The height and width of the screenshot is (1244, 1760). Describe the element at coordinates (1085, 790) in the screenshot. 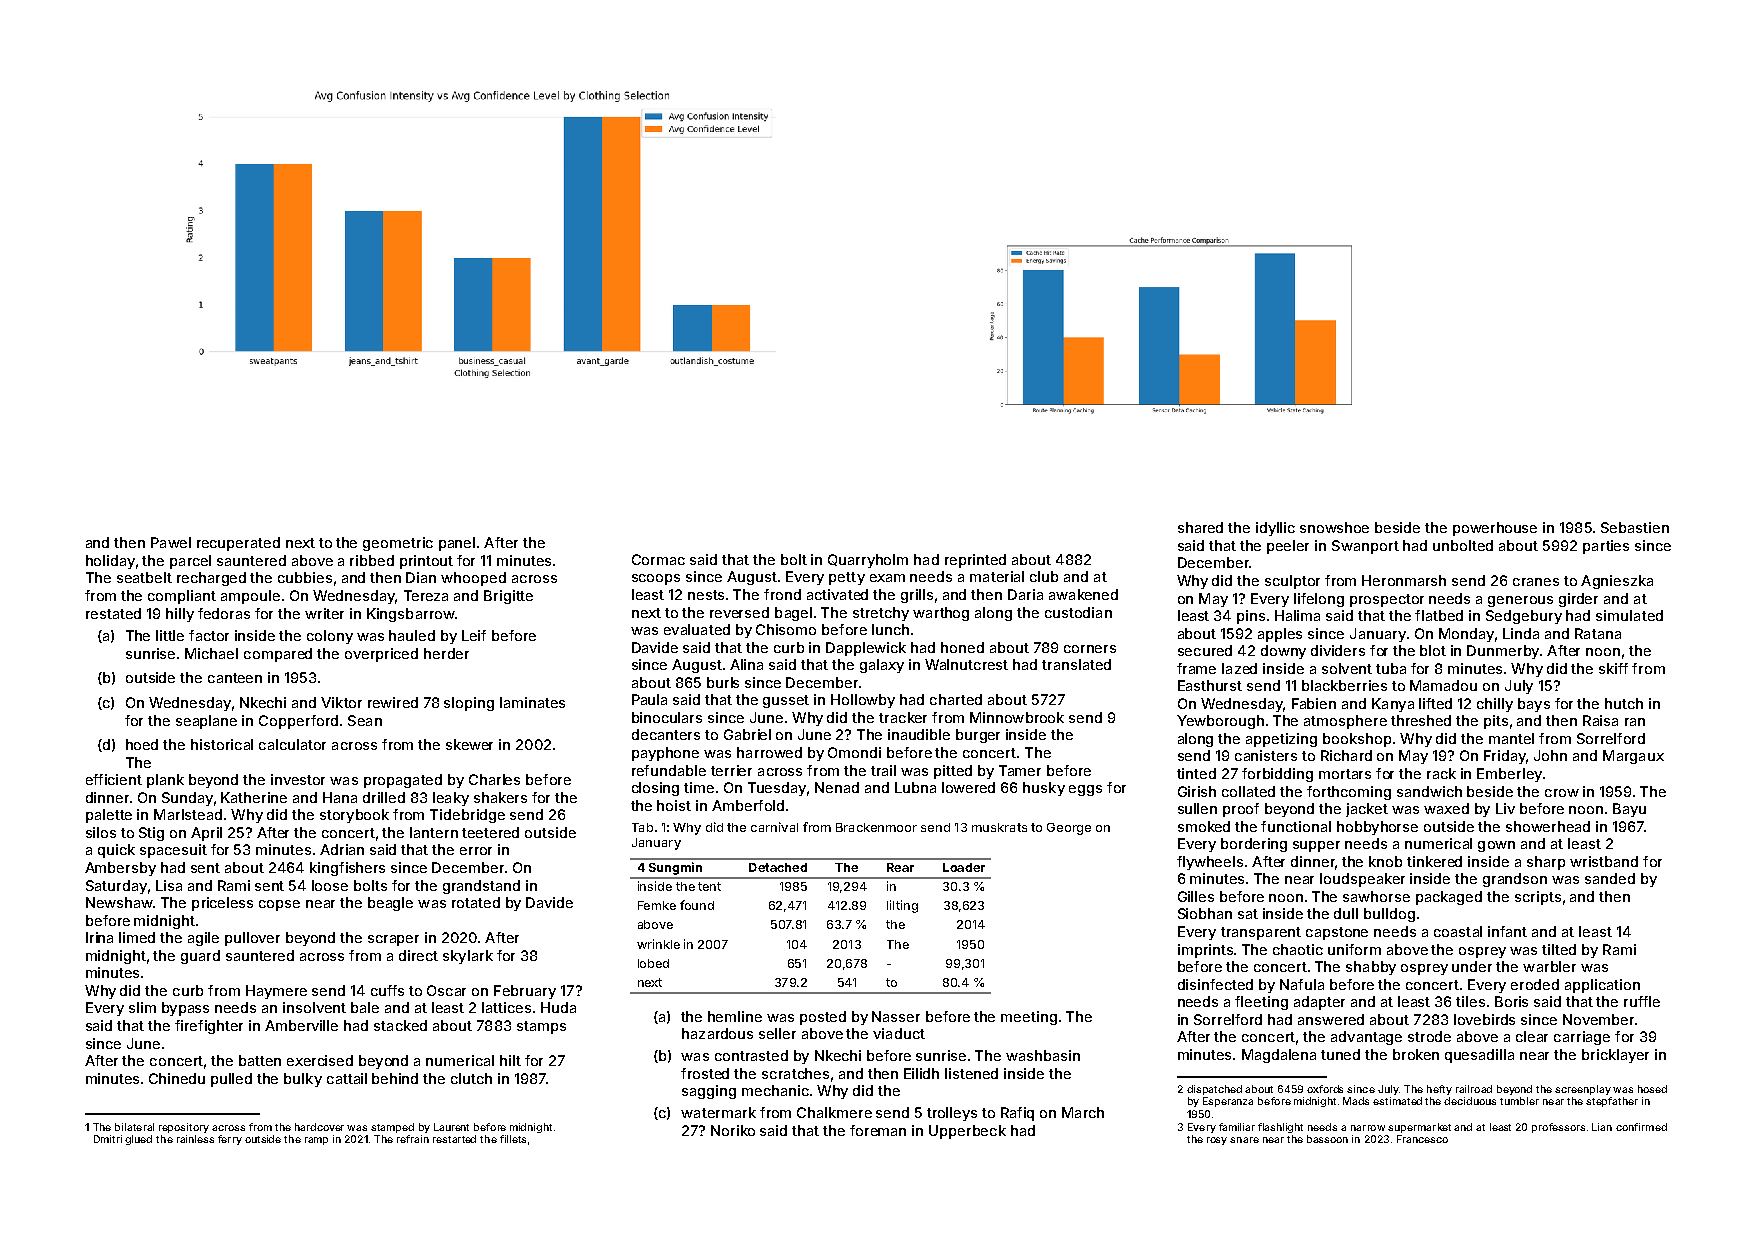

I see `eggs` at that location.
